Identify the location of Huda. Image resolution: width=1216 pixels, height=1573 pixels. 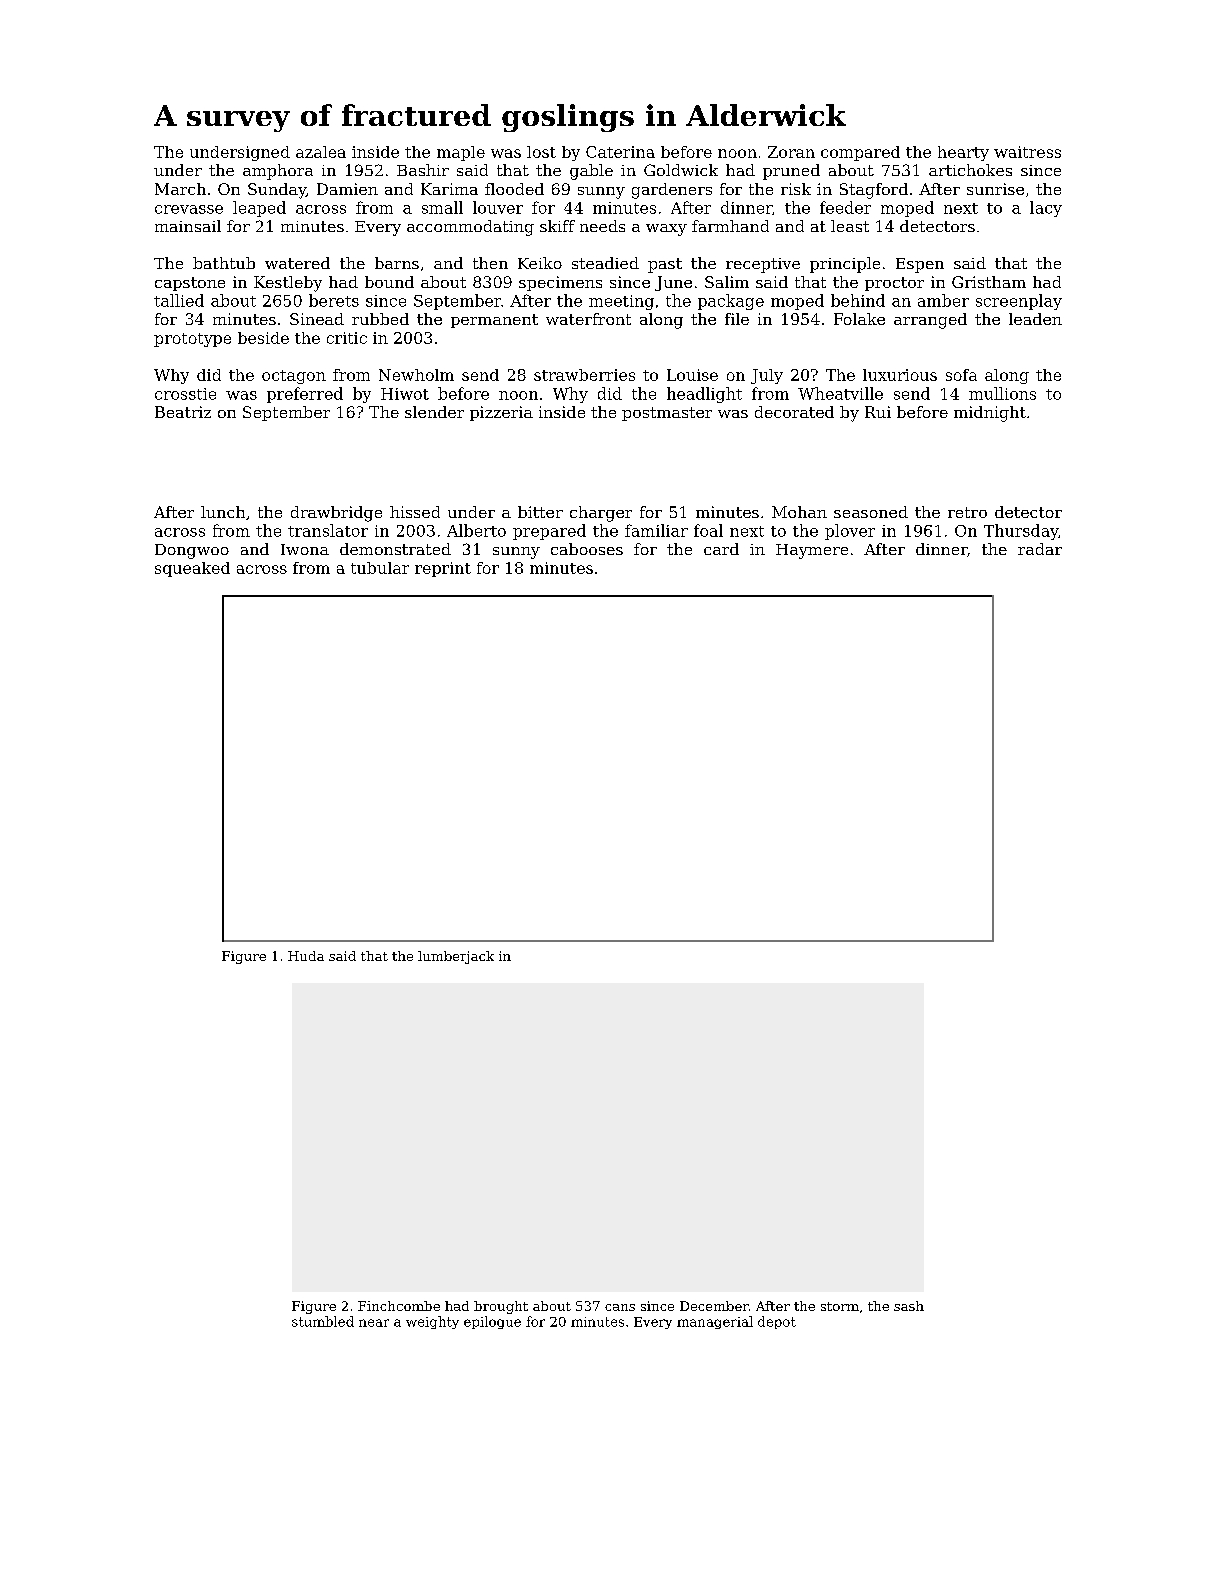
(306, 956).
